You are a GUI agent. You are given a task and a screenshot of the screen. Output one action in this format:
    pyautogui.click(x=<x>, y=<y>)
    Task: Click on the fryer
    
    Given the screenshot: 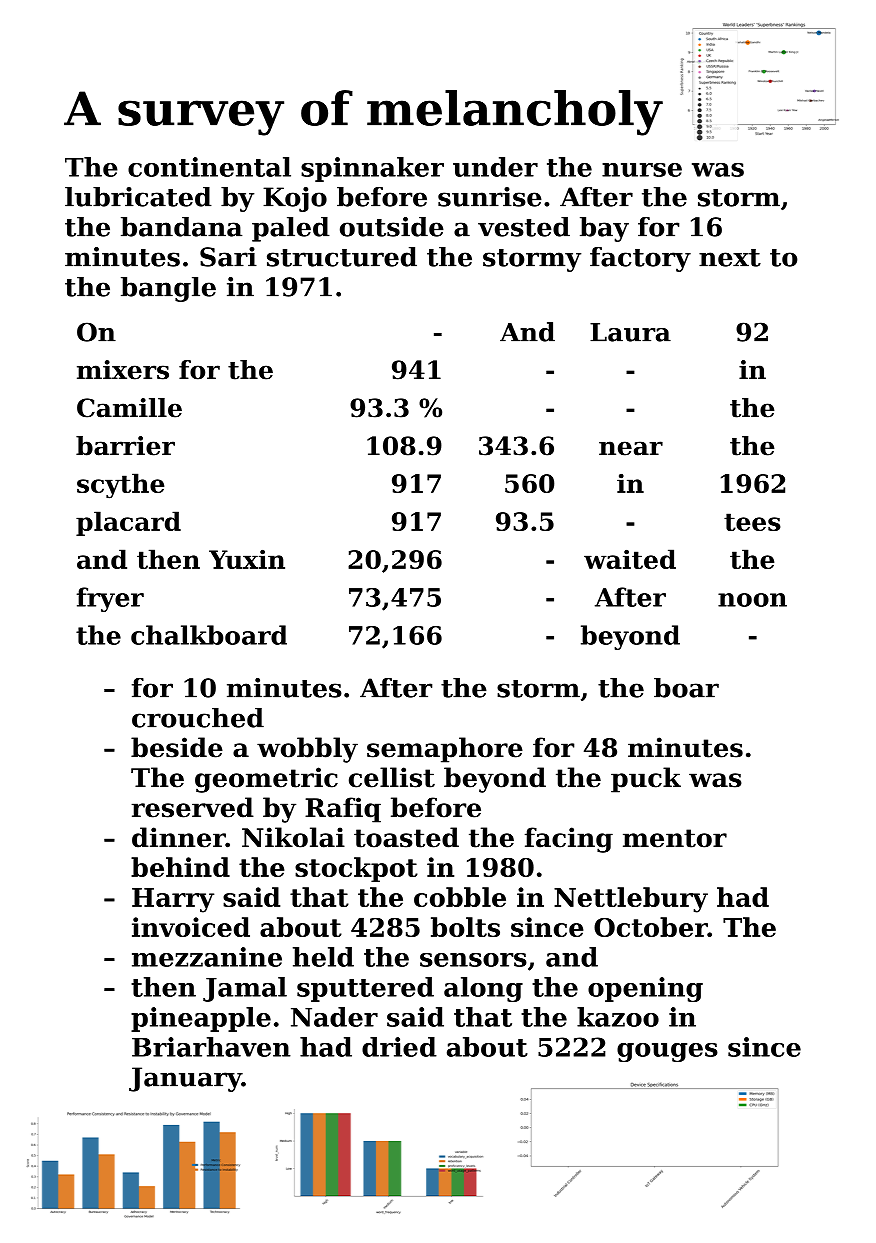 What is the action you would take?
    pyautogui.click(x=110, y=599)
